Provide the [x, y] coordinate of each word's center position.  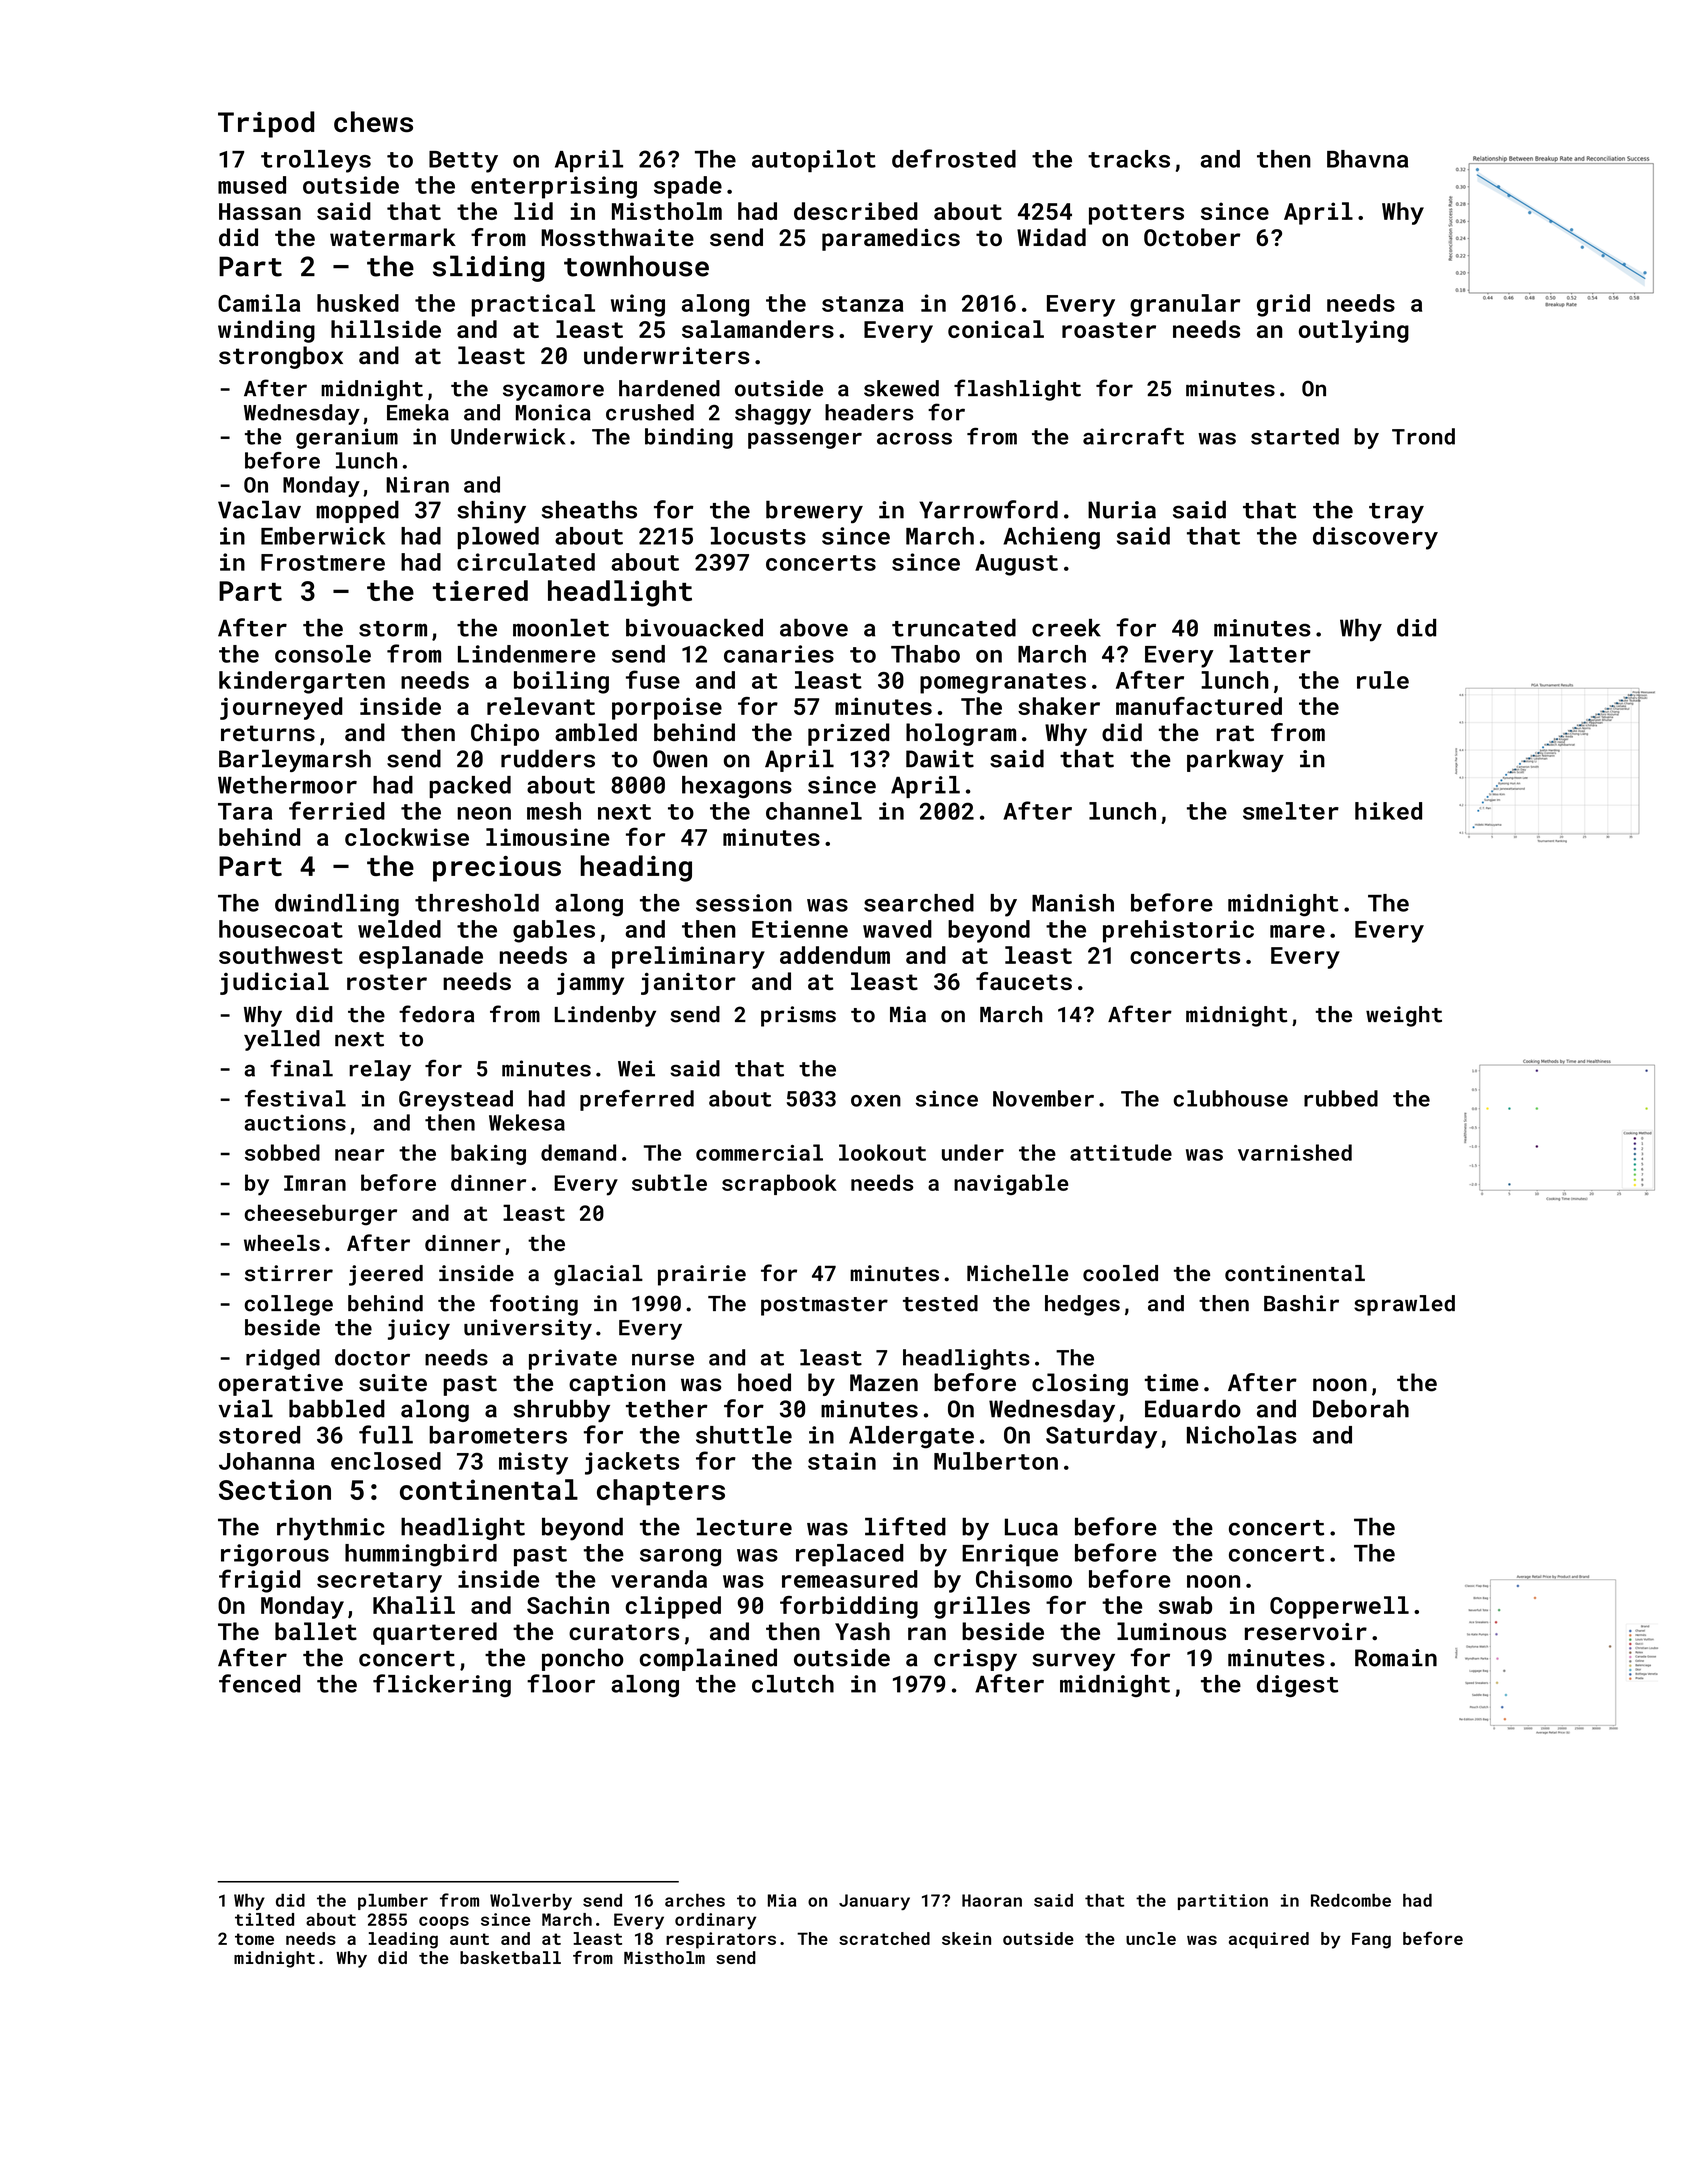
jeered [386, 1275]
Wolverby [531, 1902]
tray [1396, 513]
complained [708, 1659]
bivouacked [694, 628]
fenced [259, 1683]
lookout [882, 1152]
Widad [1051, 237]
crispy [975, 1660]
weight [1404, 1016]
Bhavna [1367, 159]
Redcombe [1351, 1900]
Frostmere [323, 562]
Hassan [260, 211]
